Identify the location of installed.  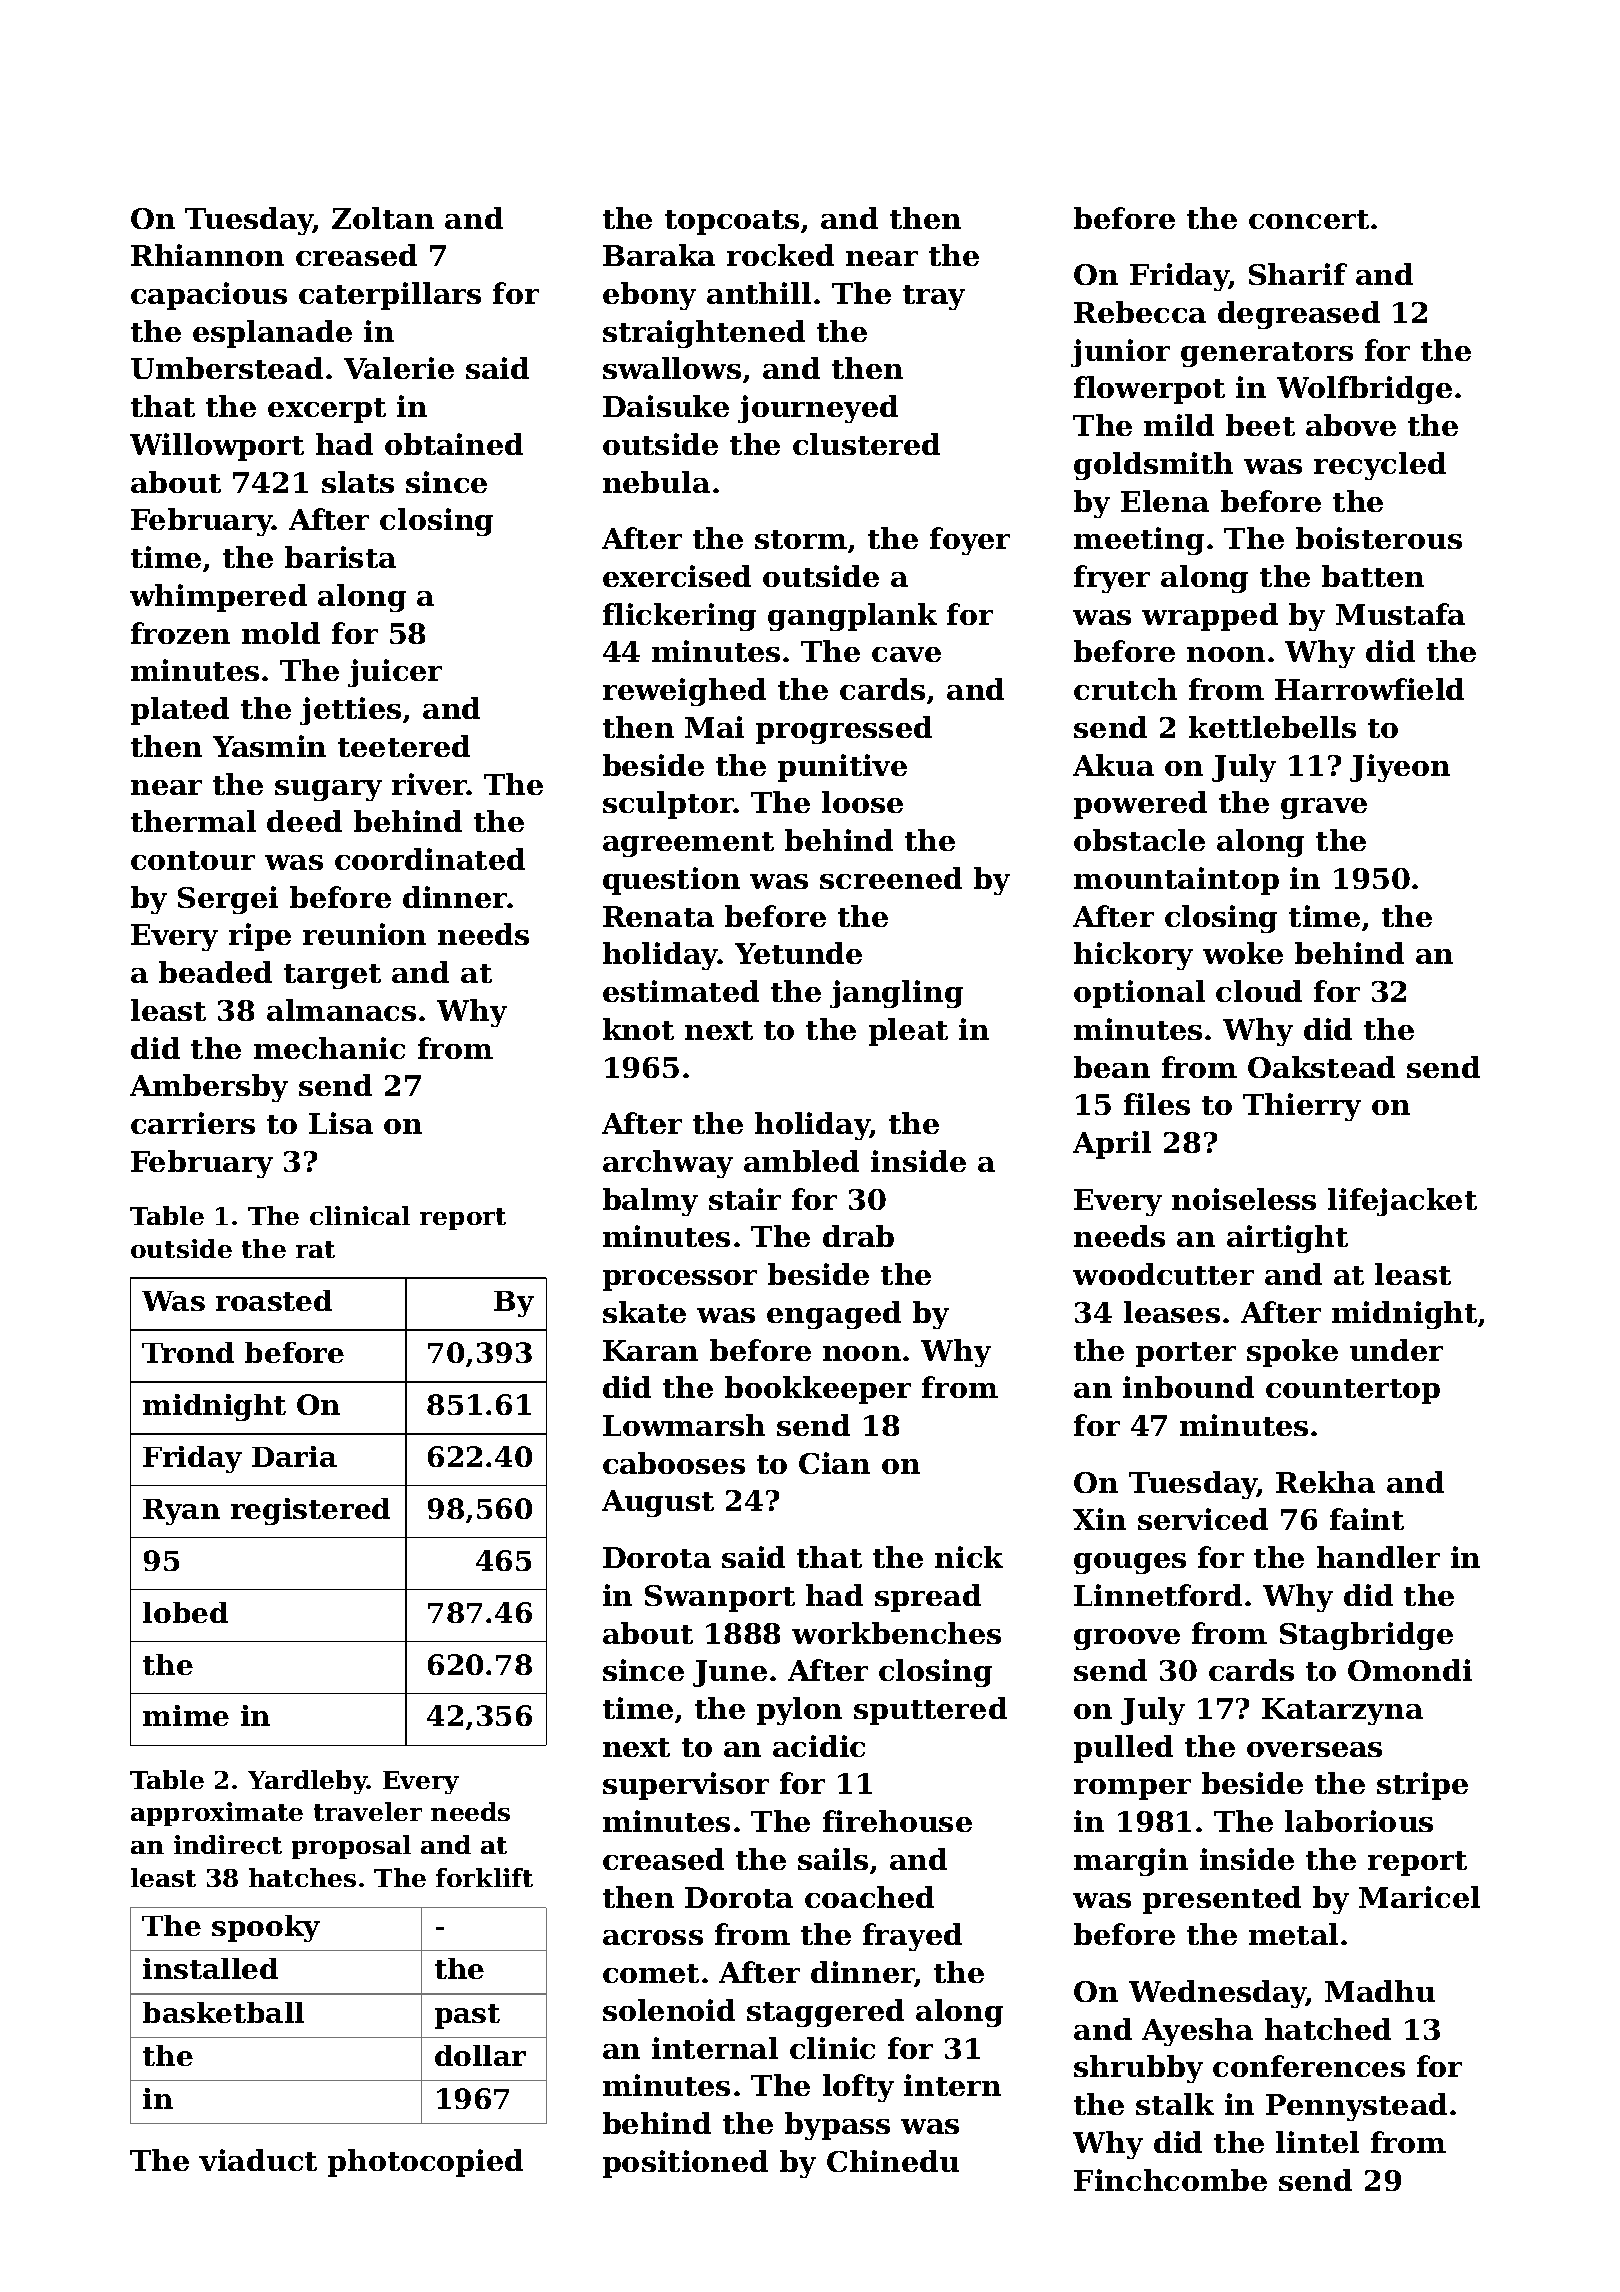
(210, 1968).
